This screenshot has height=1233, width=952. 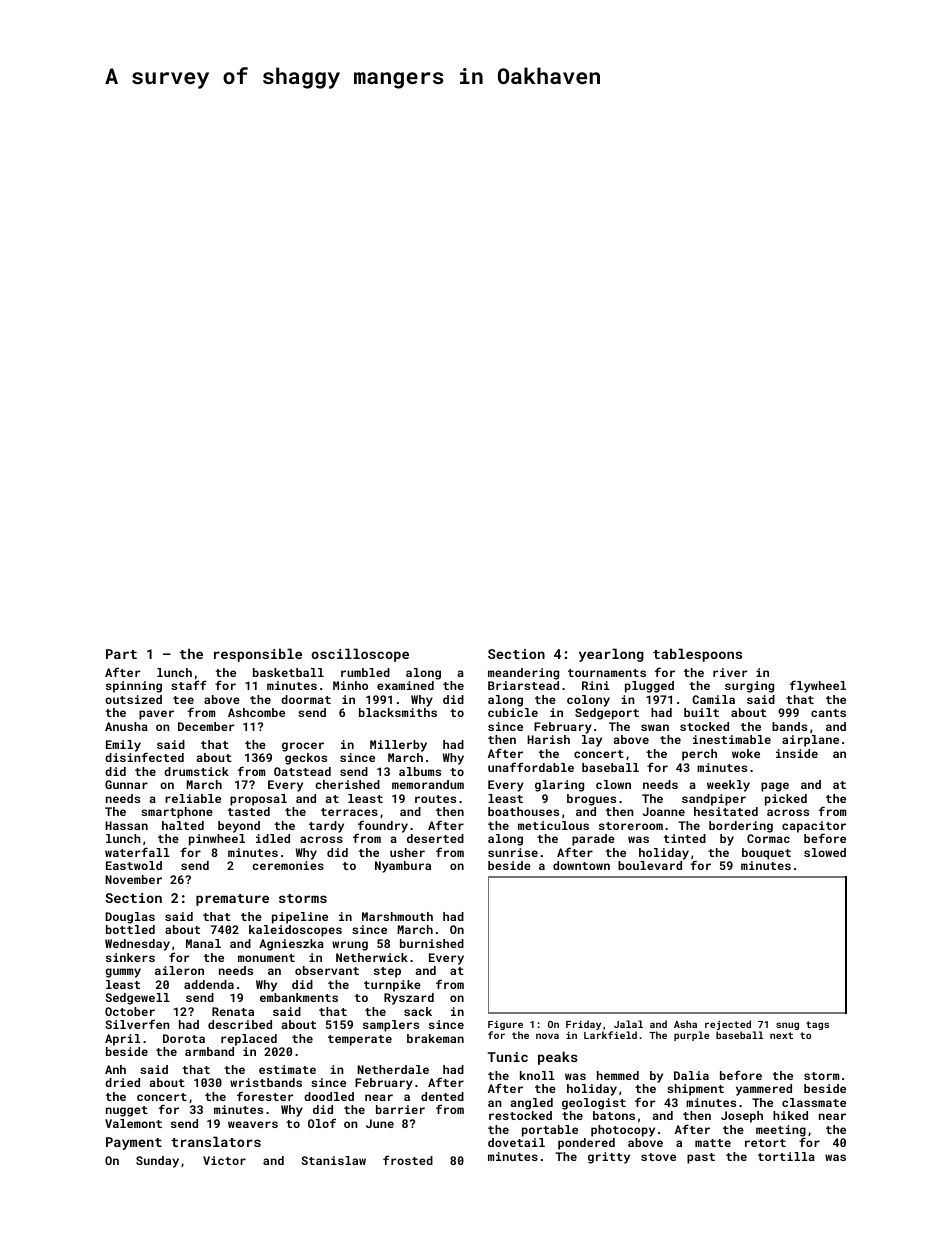 I want to click on barrier, so click(x=400, y=1109).
